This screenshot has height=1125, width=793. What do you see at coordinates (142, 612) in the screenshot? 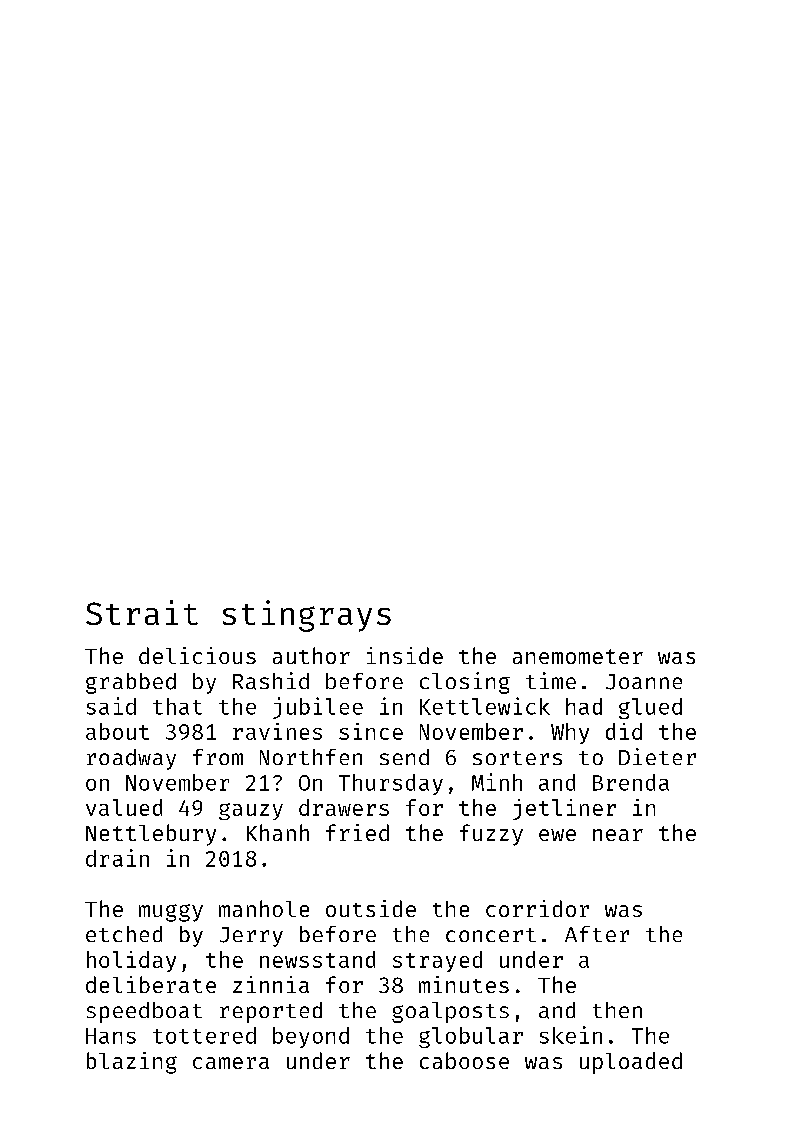
I see `Strait` at bounding box center [142, 612].
